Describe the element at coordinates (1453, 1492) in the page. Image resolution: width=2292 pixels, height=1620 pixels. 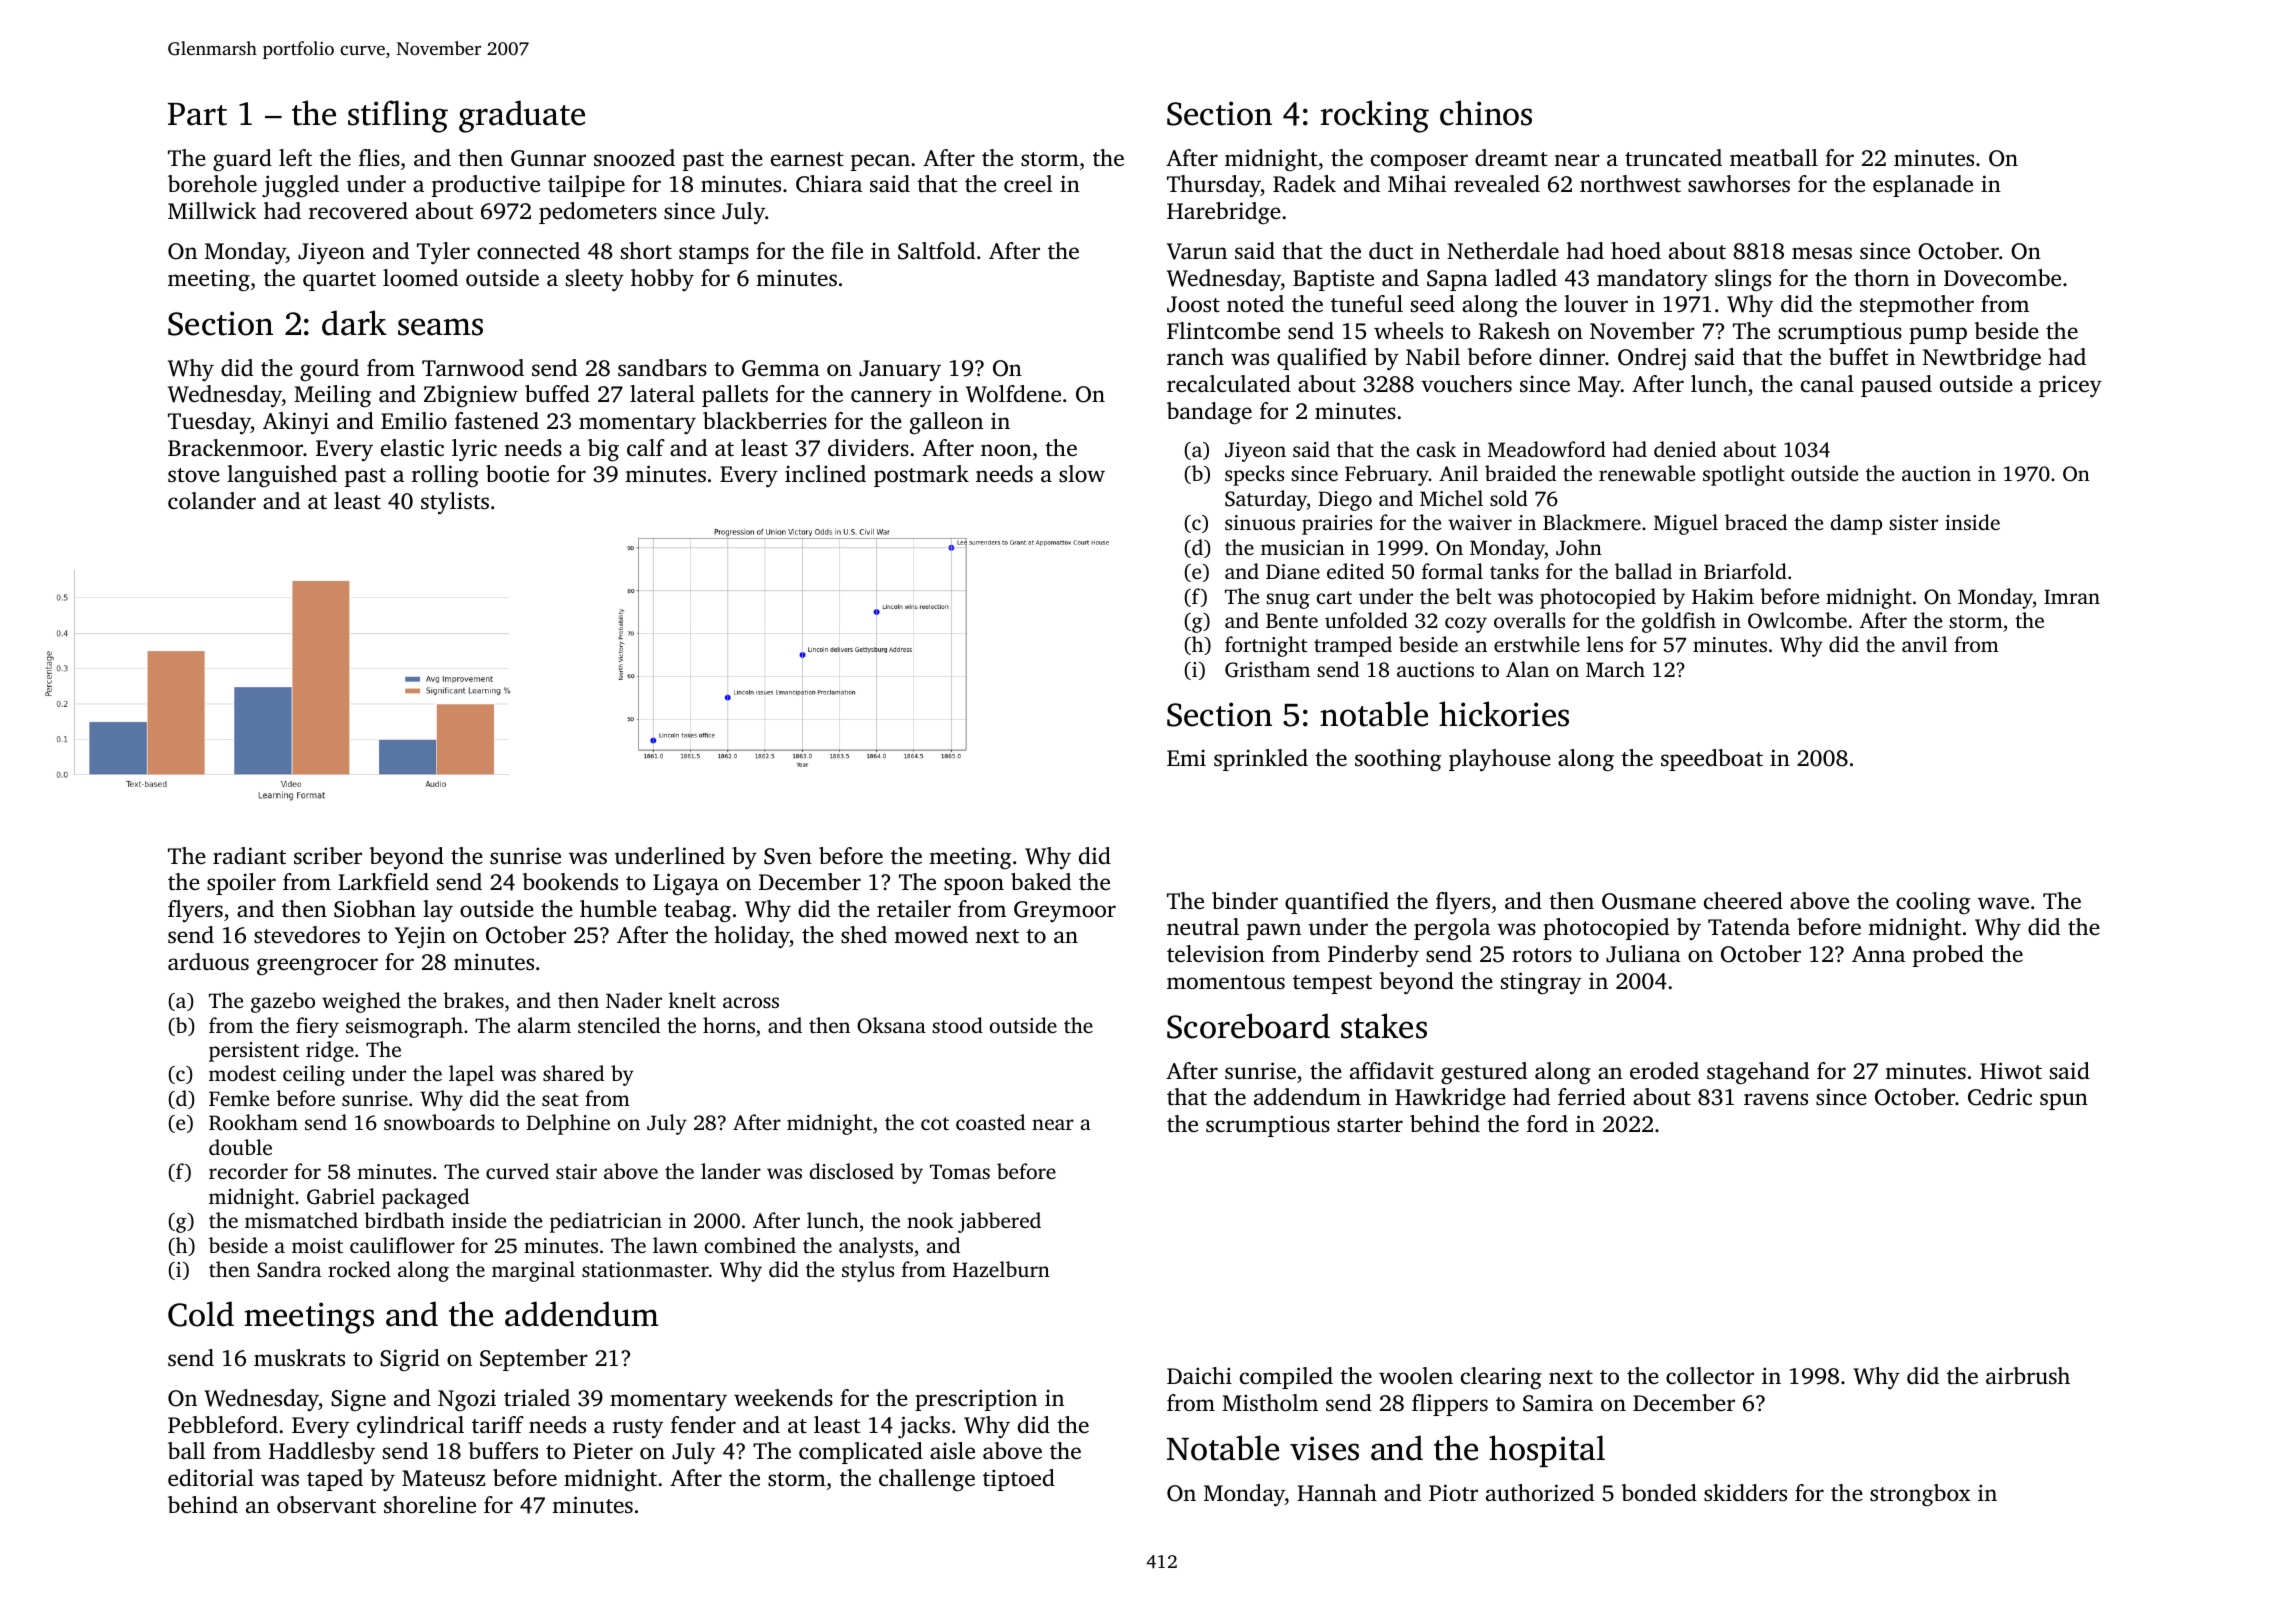
I see `Piotr` at that location.
